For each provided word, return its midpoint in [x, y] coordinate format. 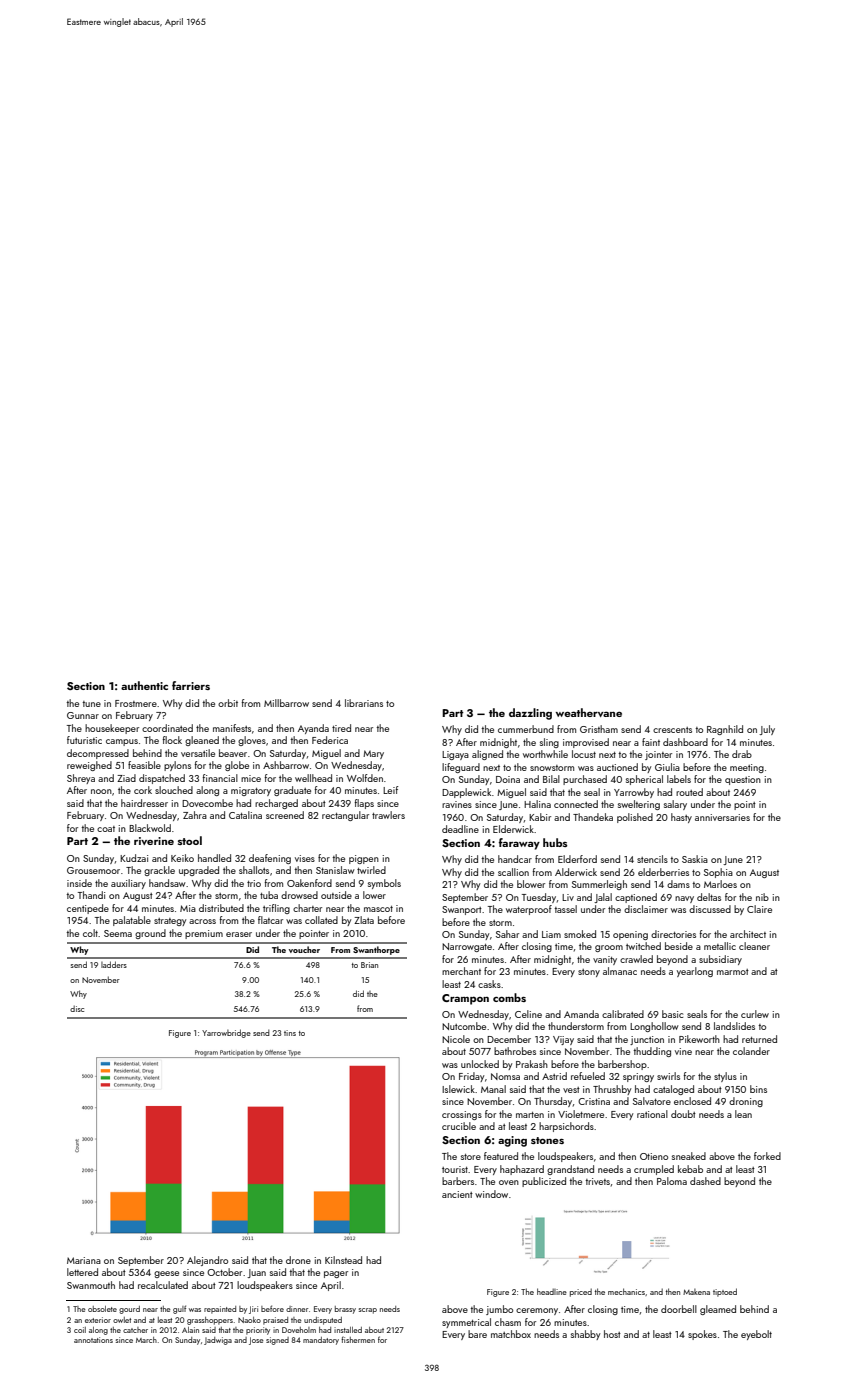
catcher [135, 1330]
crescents [672, 730]
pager [336, 1274]
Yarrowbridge [226, 1033]
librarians [364, 703]
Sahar [507, 934]
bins [758, 1089]
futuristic [84, 740]
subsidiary [720, 960]
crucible [459, 1126]
